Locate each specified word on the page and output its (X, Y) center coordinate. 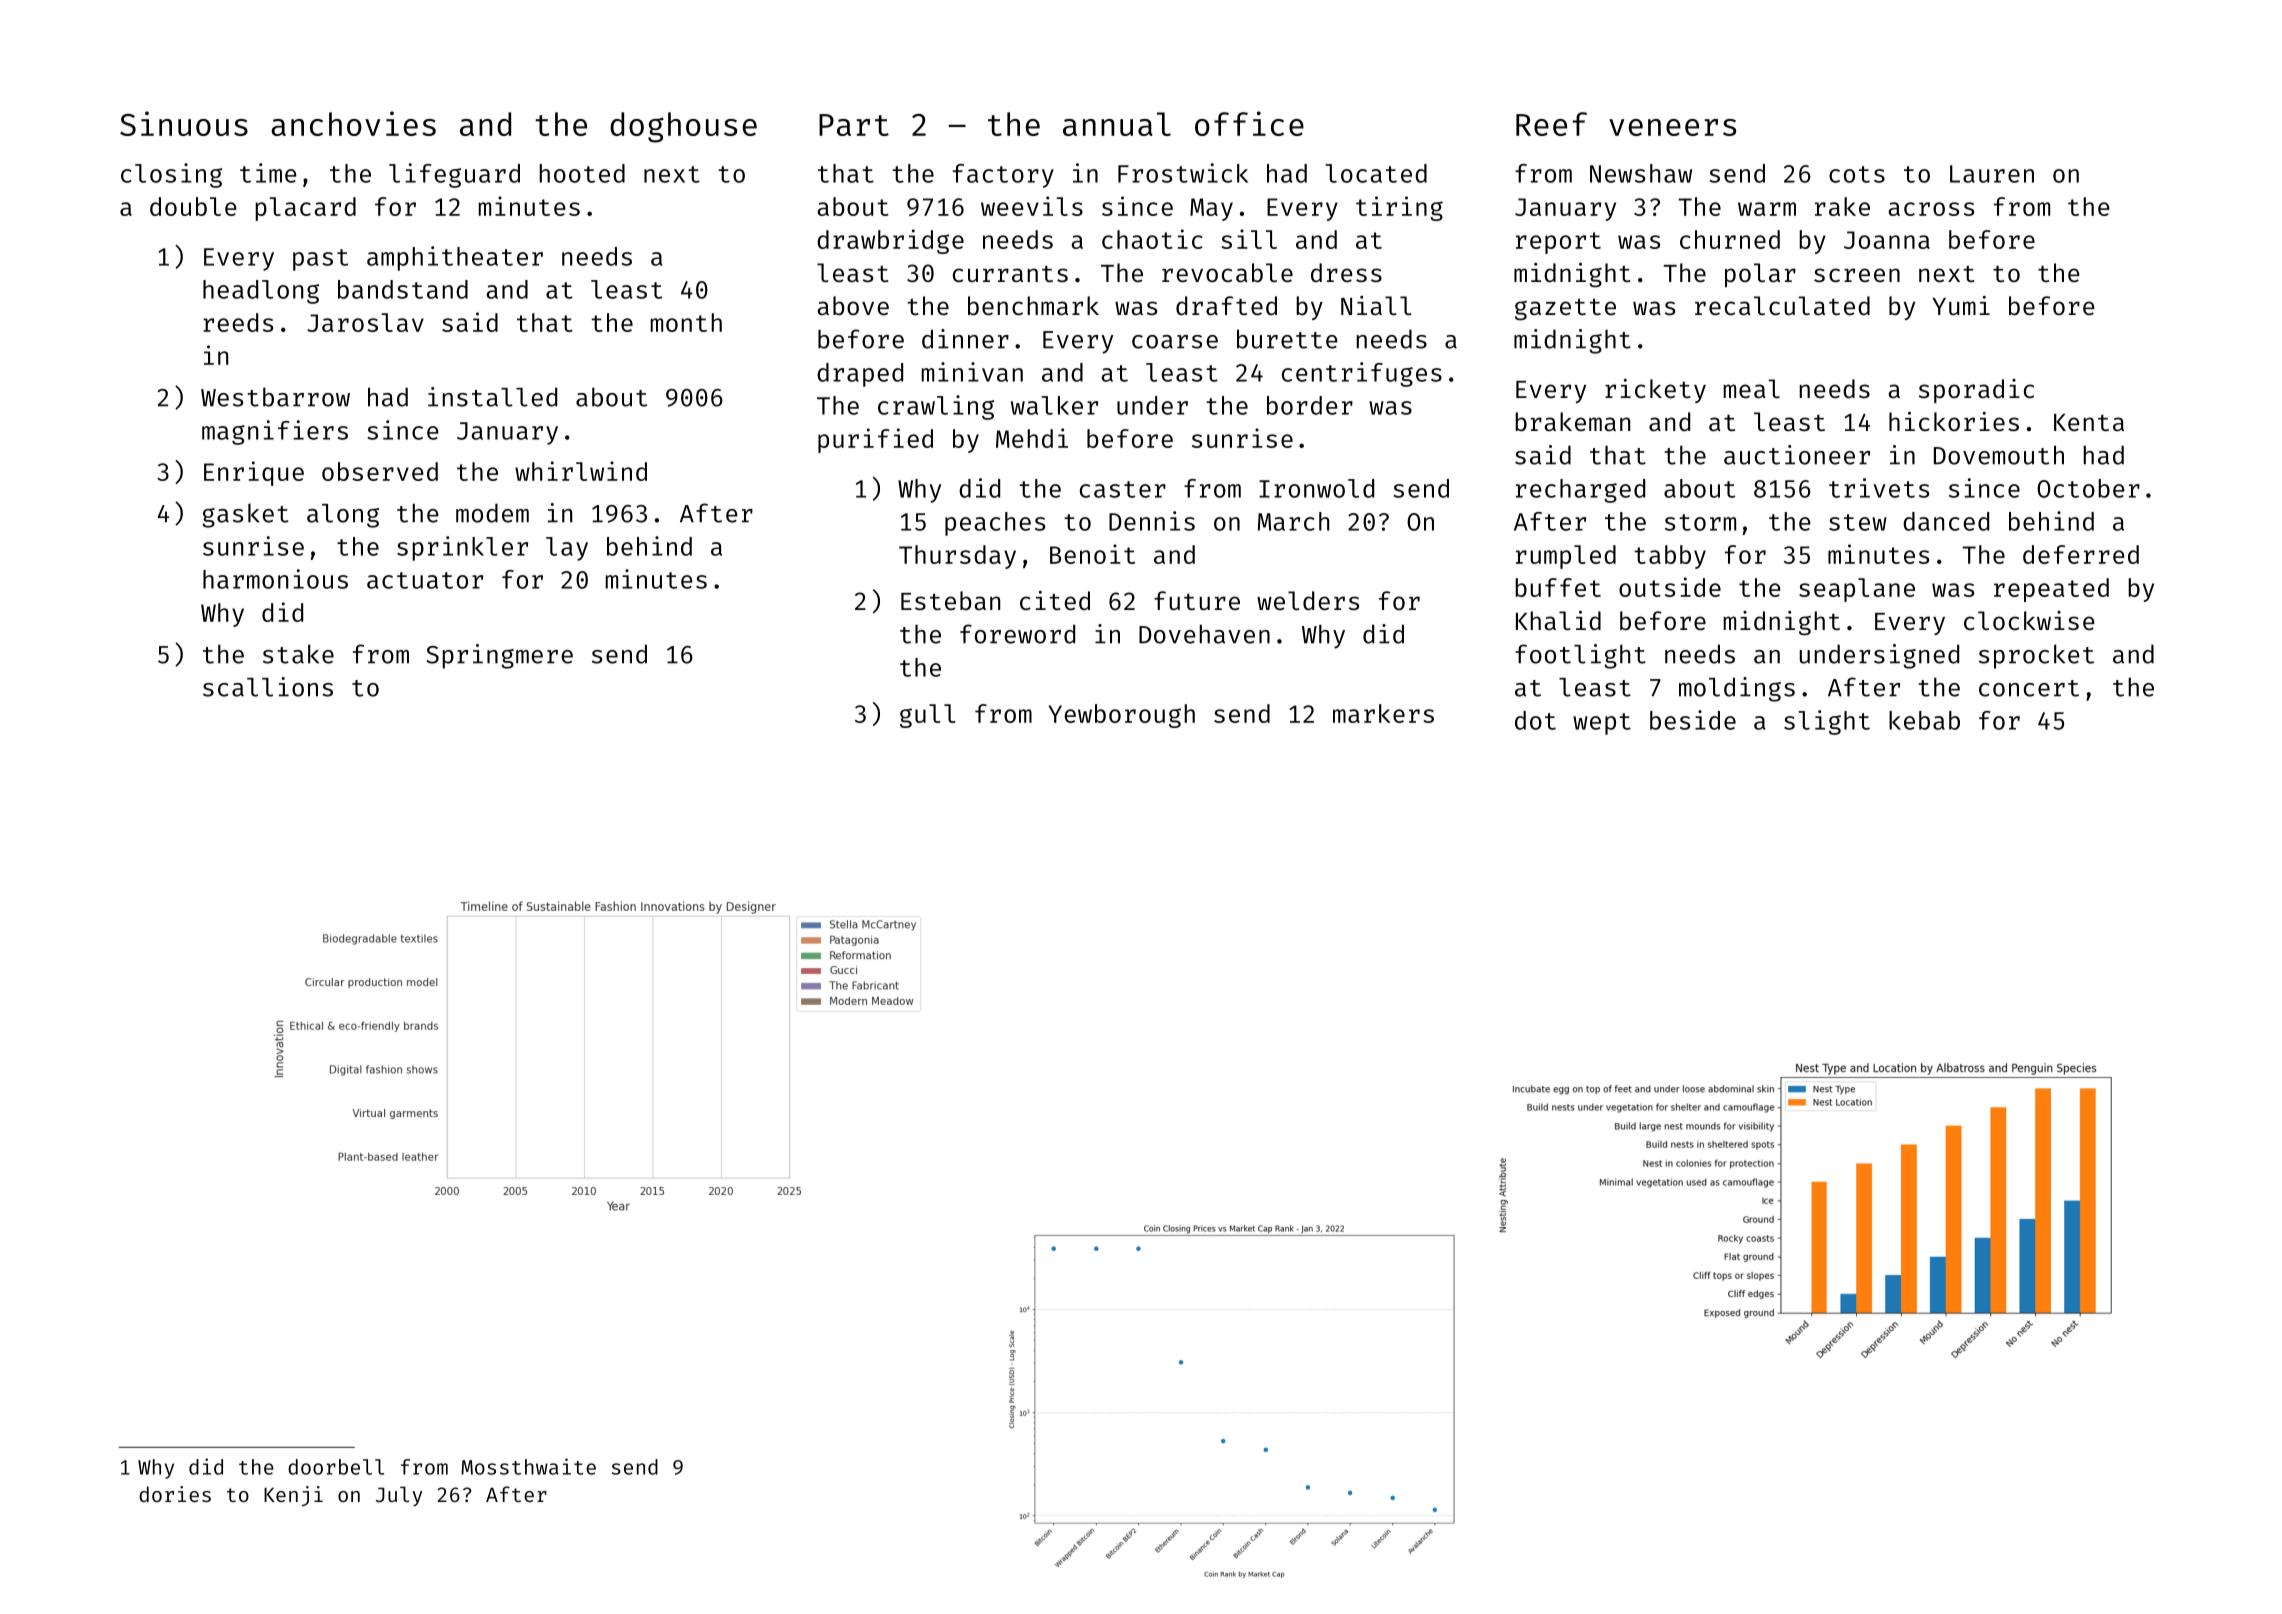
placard (305, 209)
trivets (1879, 488)
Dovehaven (1204, 634)
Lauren (1992, 174)
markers (1383, 713)
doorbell (336, 1467)
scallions (268, 687)
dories (175, 1494)
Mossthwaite (528, 1466)
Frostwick (1183, 173)
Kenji (293, 1496)
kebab (1924, 720)
